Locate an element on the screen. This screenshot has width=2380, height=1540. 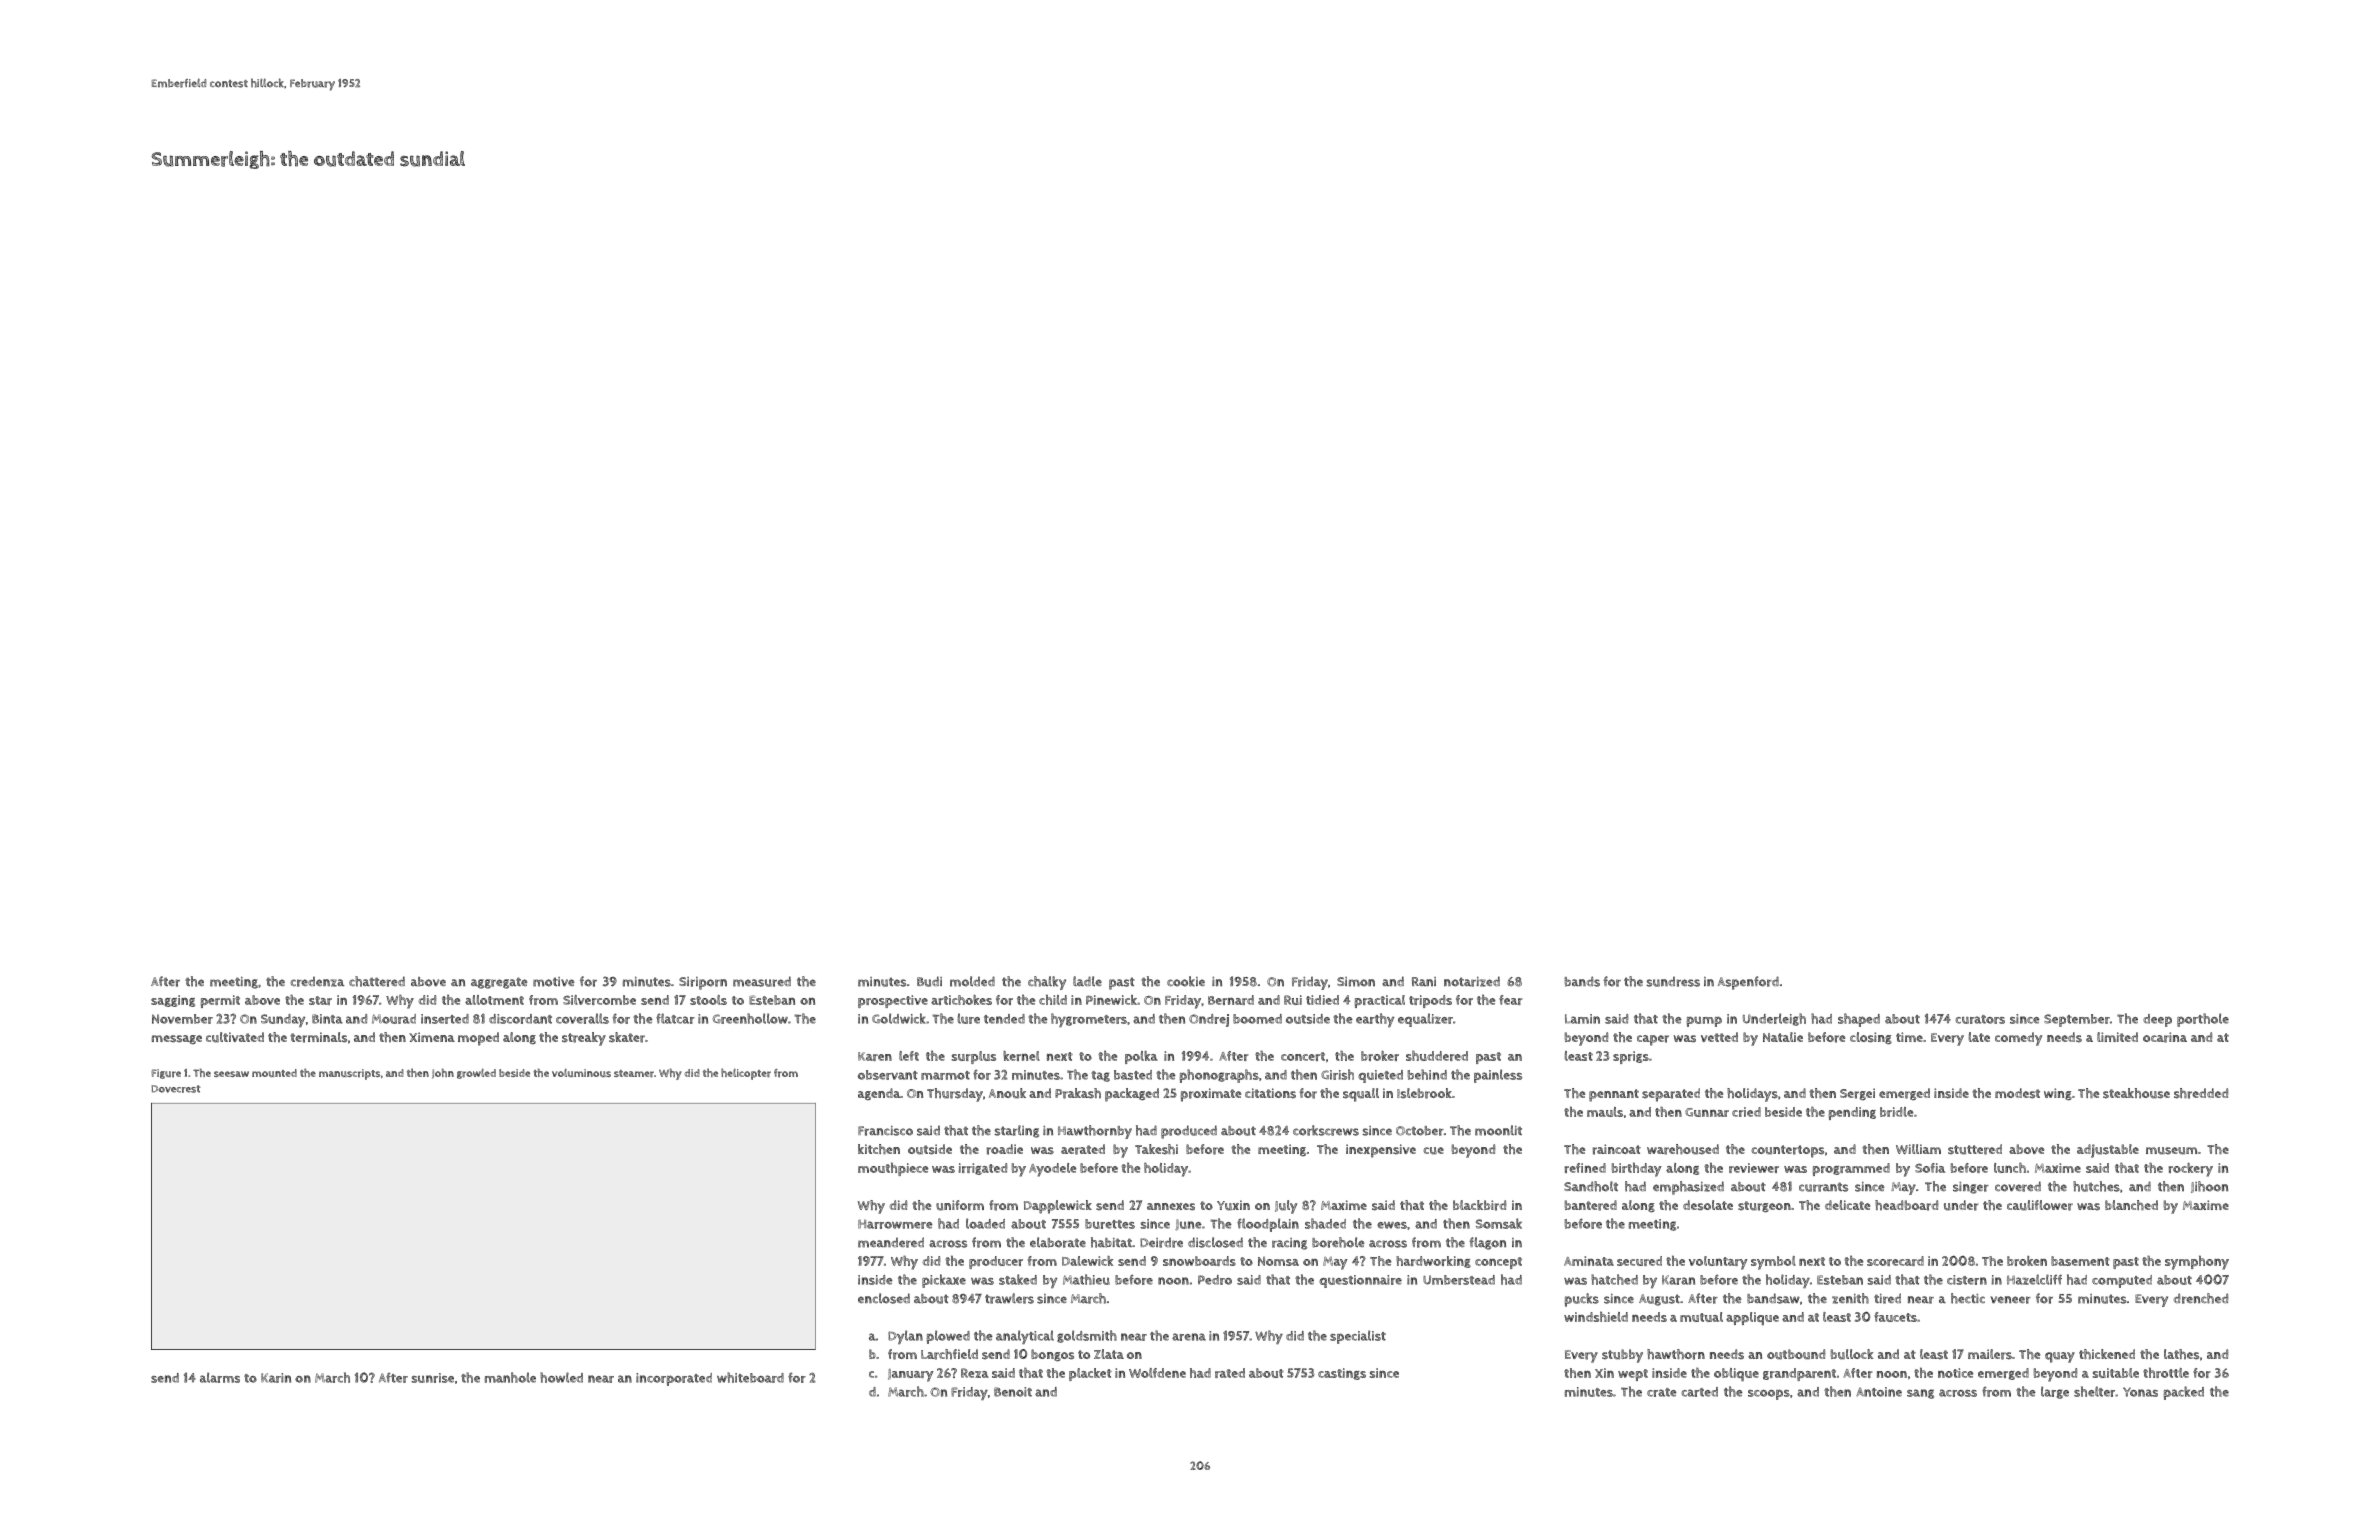
bridle is located at coordinates (1896, 1112).
